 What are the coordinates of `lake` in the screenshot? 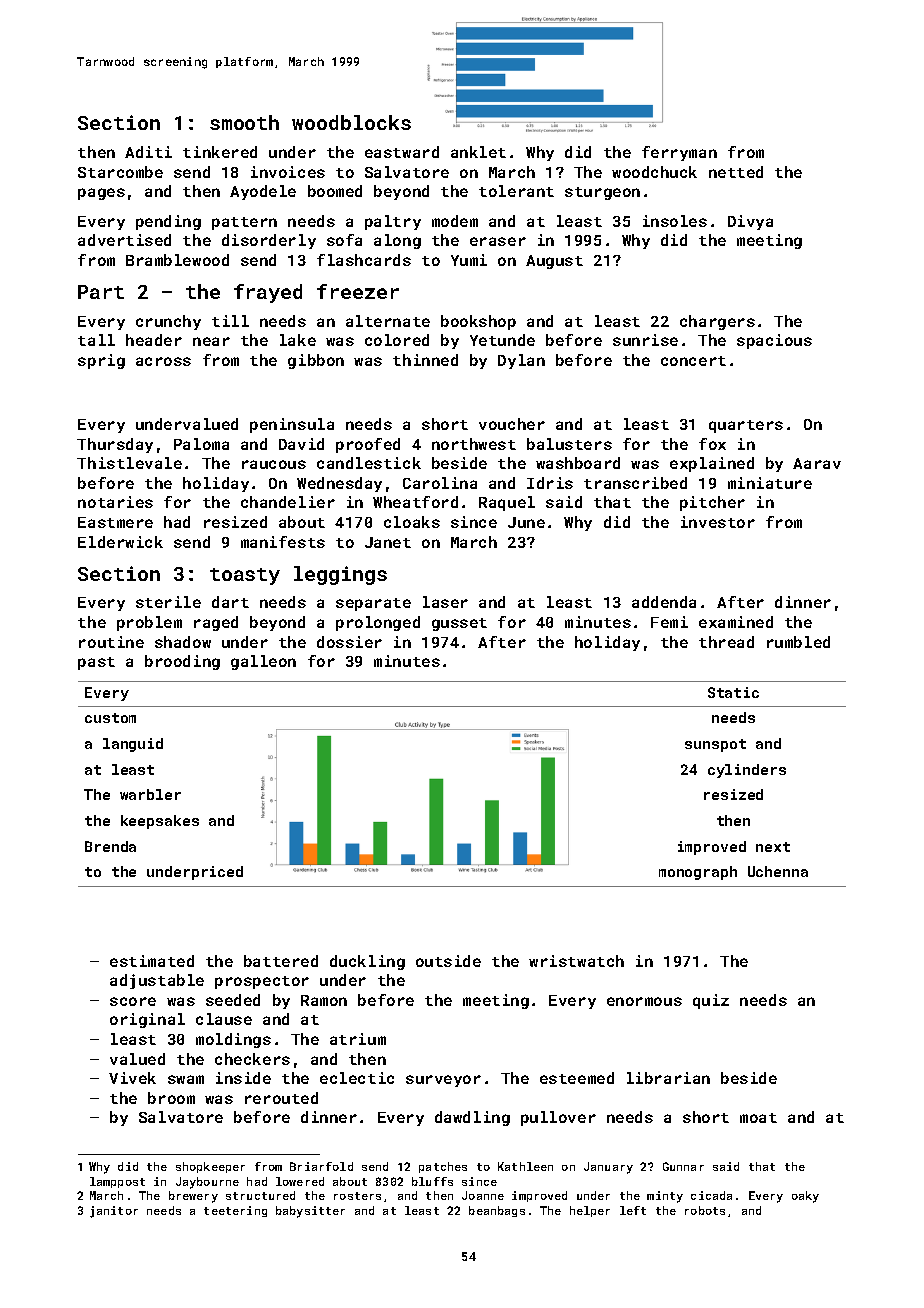 It's located at (298, 340).
